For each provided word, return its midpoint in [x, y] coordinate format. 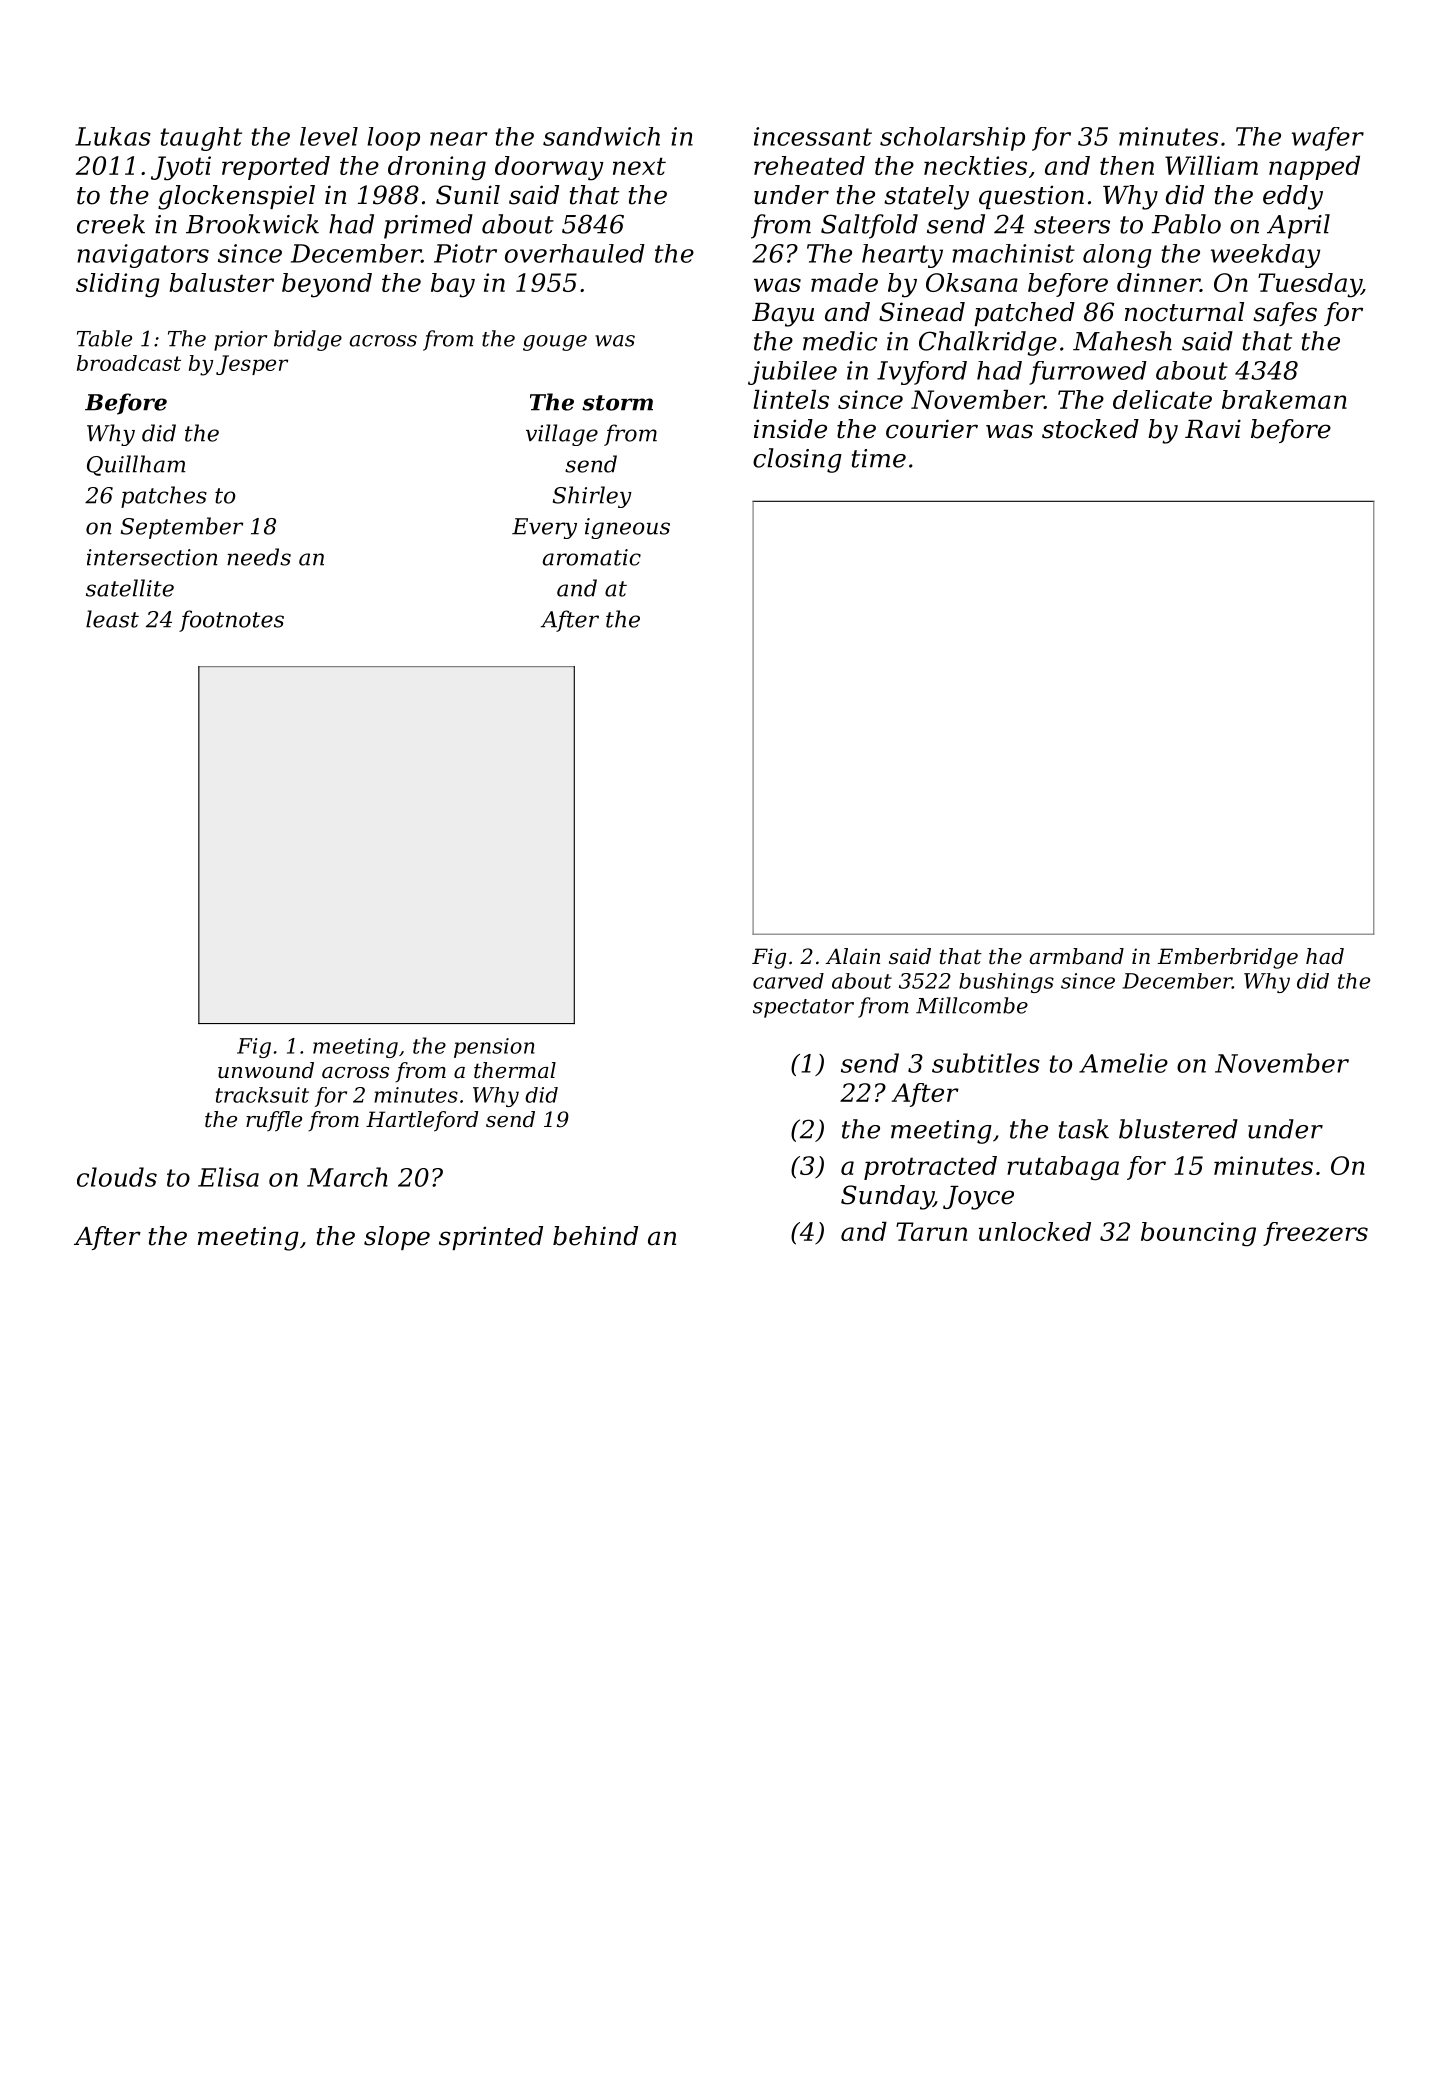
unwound [266, 1070]
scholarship [952, 139]
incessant [813, 136]
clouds [117, 1177]
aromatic [592, 557]
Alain [852, 956]
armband [1077, 956]
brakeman [1284, 399]
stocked [1090, 429]
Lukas [113, 136]
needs [259, 557]
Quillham [136, 465]
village [562, 435]
